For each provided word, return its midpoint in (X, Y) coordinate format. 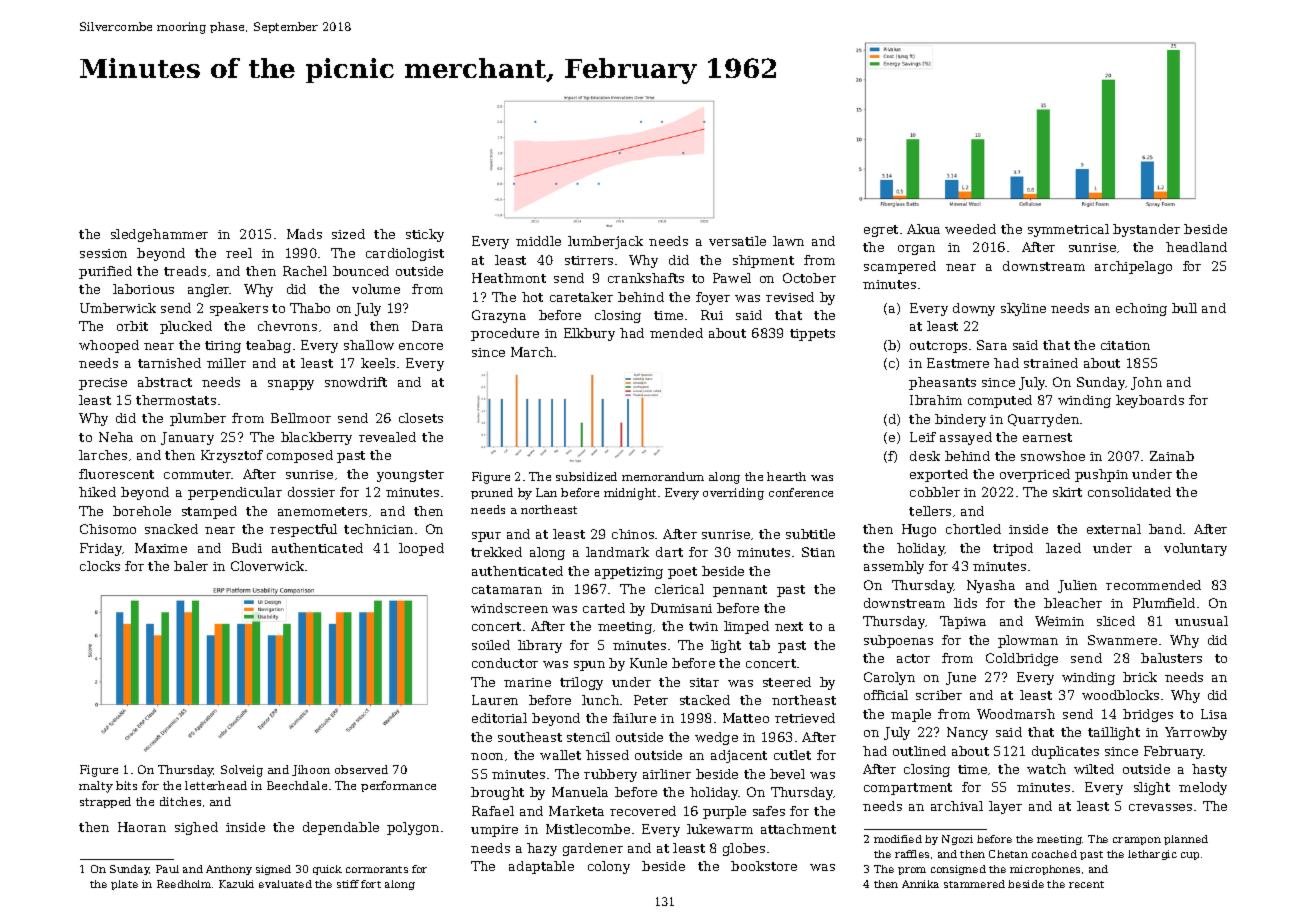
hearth (786, 476)
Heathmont (509, 278)
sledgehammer (159, 235)
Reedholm (184, 884)
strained (1051, 363)
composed (300, 456)
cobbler (935, 492)
